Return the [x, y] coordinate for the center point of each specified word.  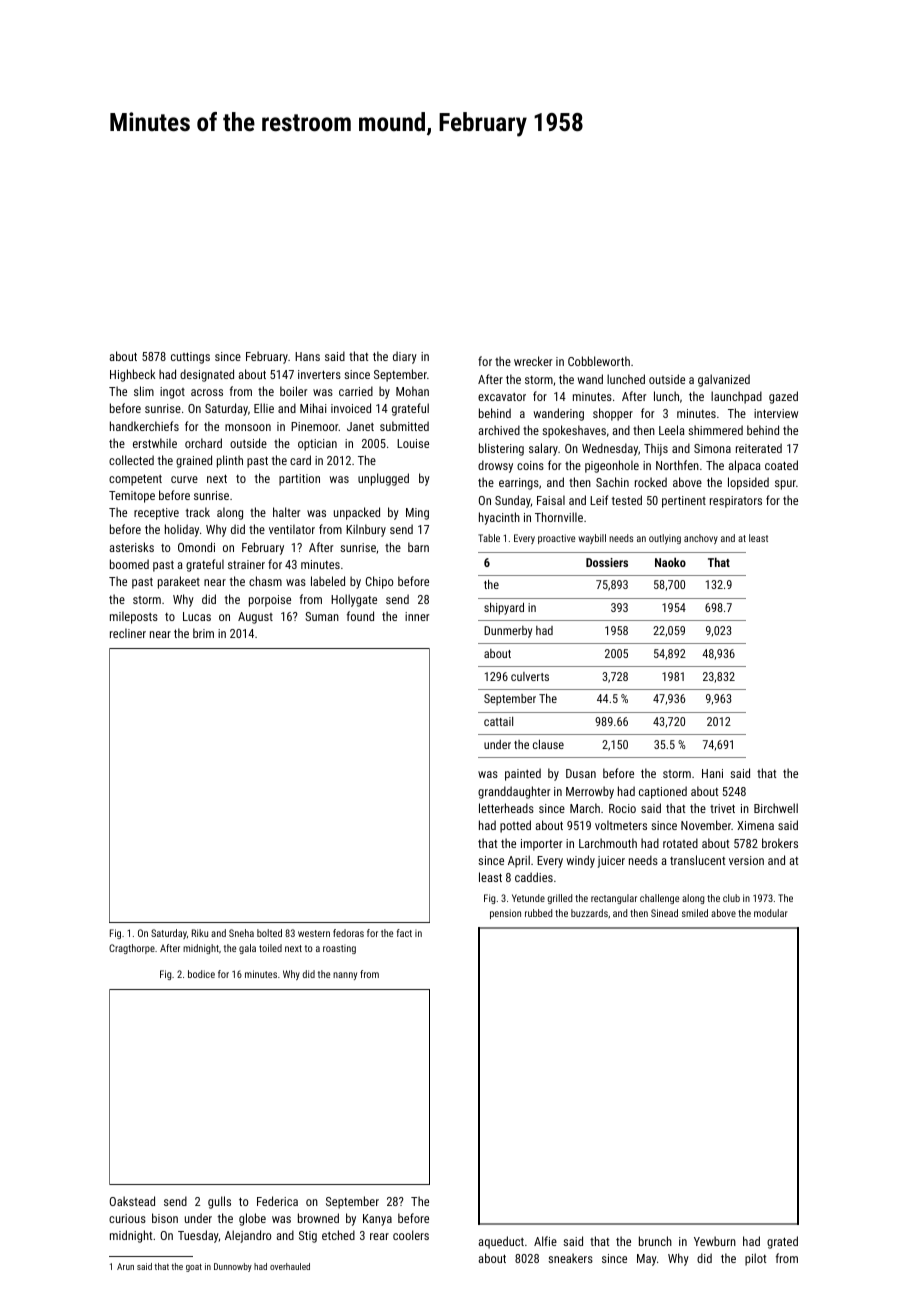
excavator [502, 397]
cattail [498, 721]
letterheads [506, 808]
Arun [125, 1266]
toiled [270, 948]
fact [404, 933]
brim [203, 633]
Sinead [664, 913]
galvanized [724, 380]
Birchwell [776, 808]
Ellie [264, 408]
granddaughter [514, 792]
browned [318, 1218]
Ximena [755, 825]
